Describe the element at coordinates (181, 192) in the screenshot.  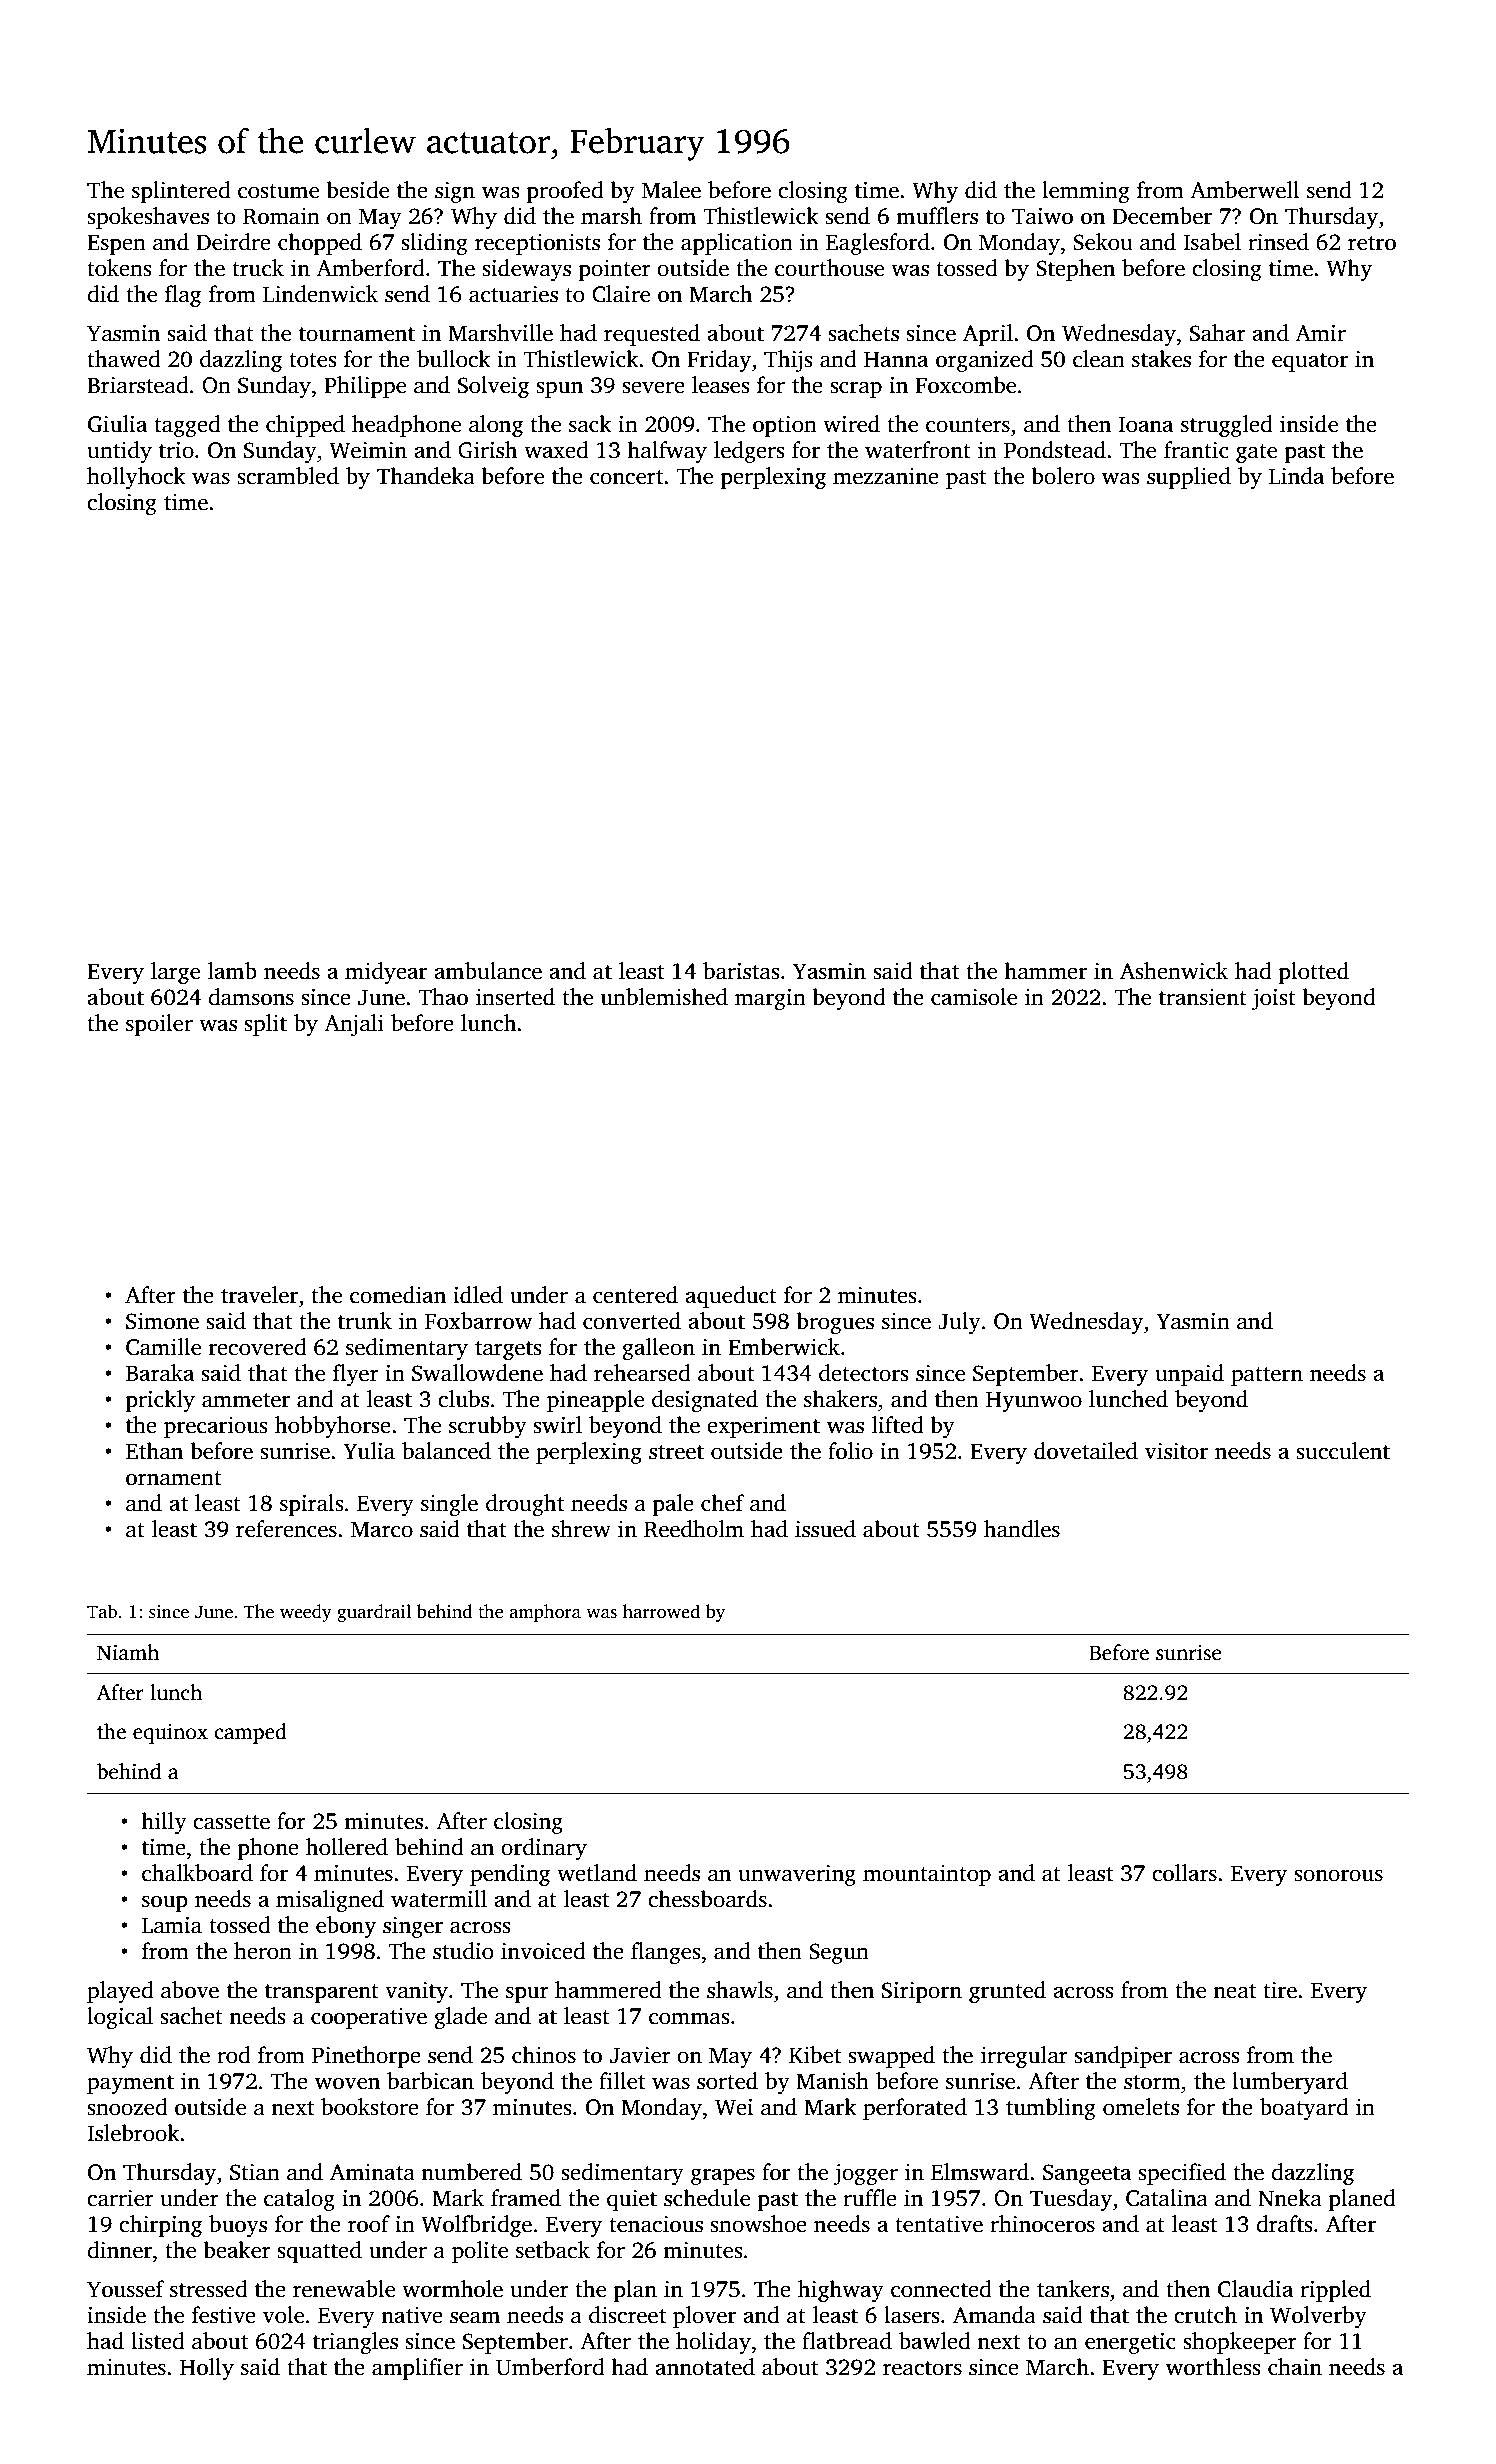
I see `splintered` at that location.
